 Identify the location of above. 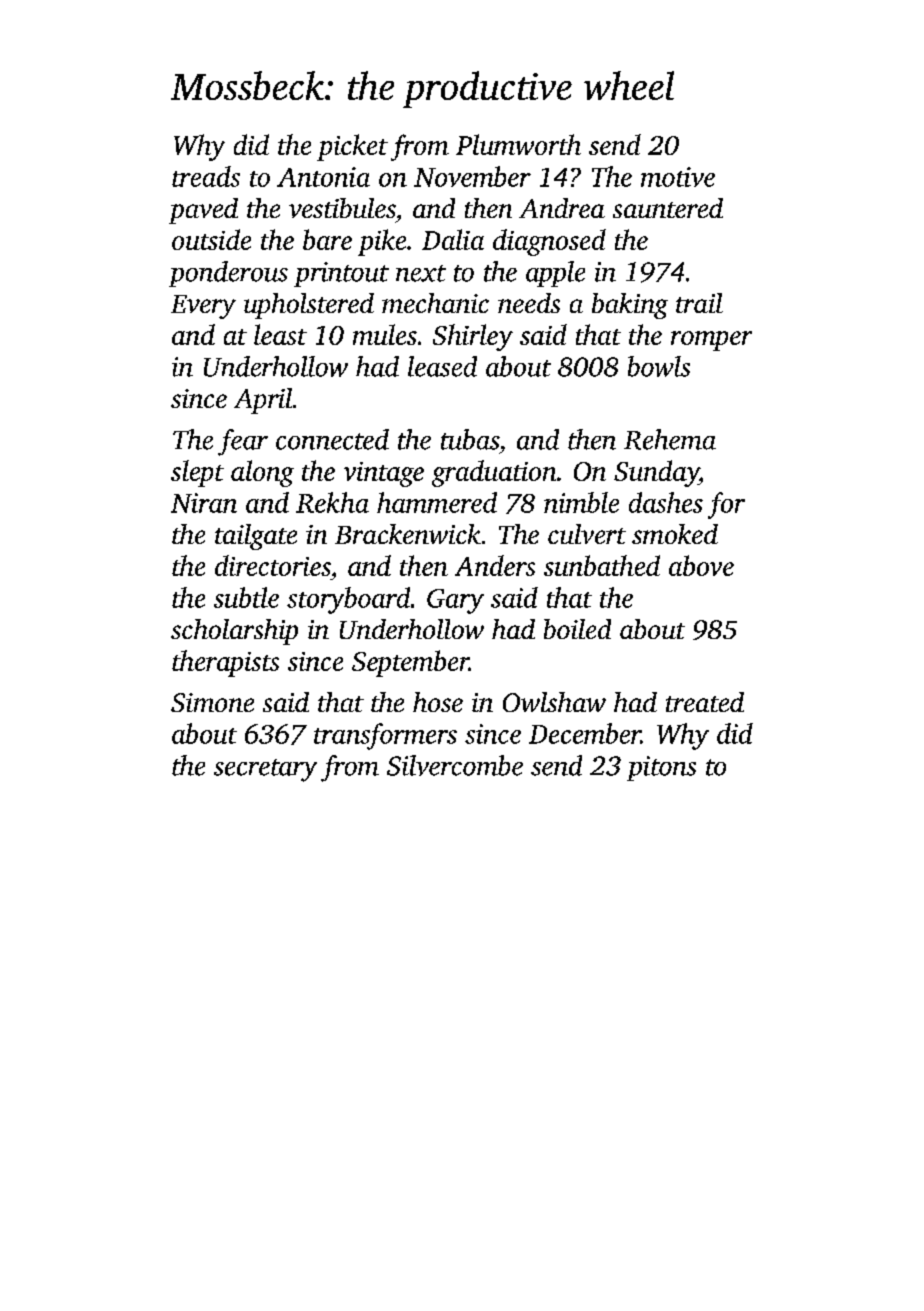
(701, 565).
